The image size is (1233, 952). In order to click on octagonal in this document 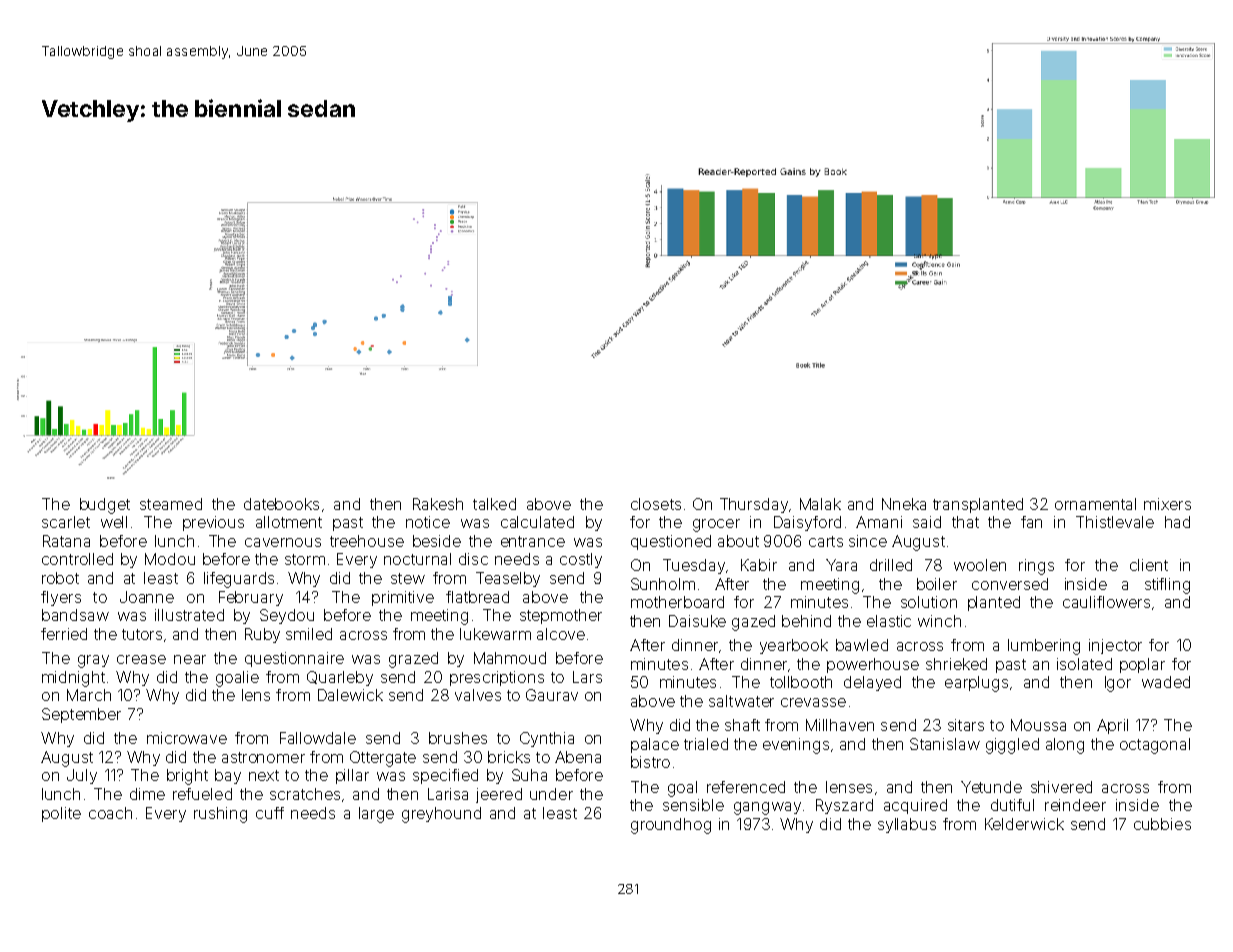, I will do `click(1155, 746)`.
